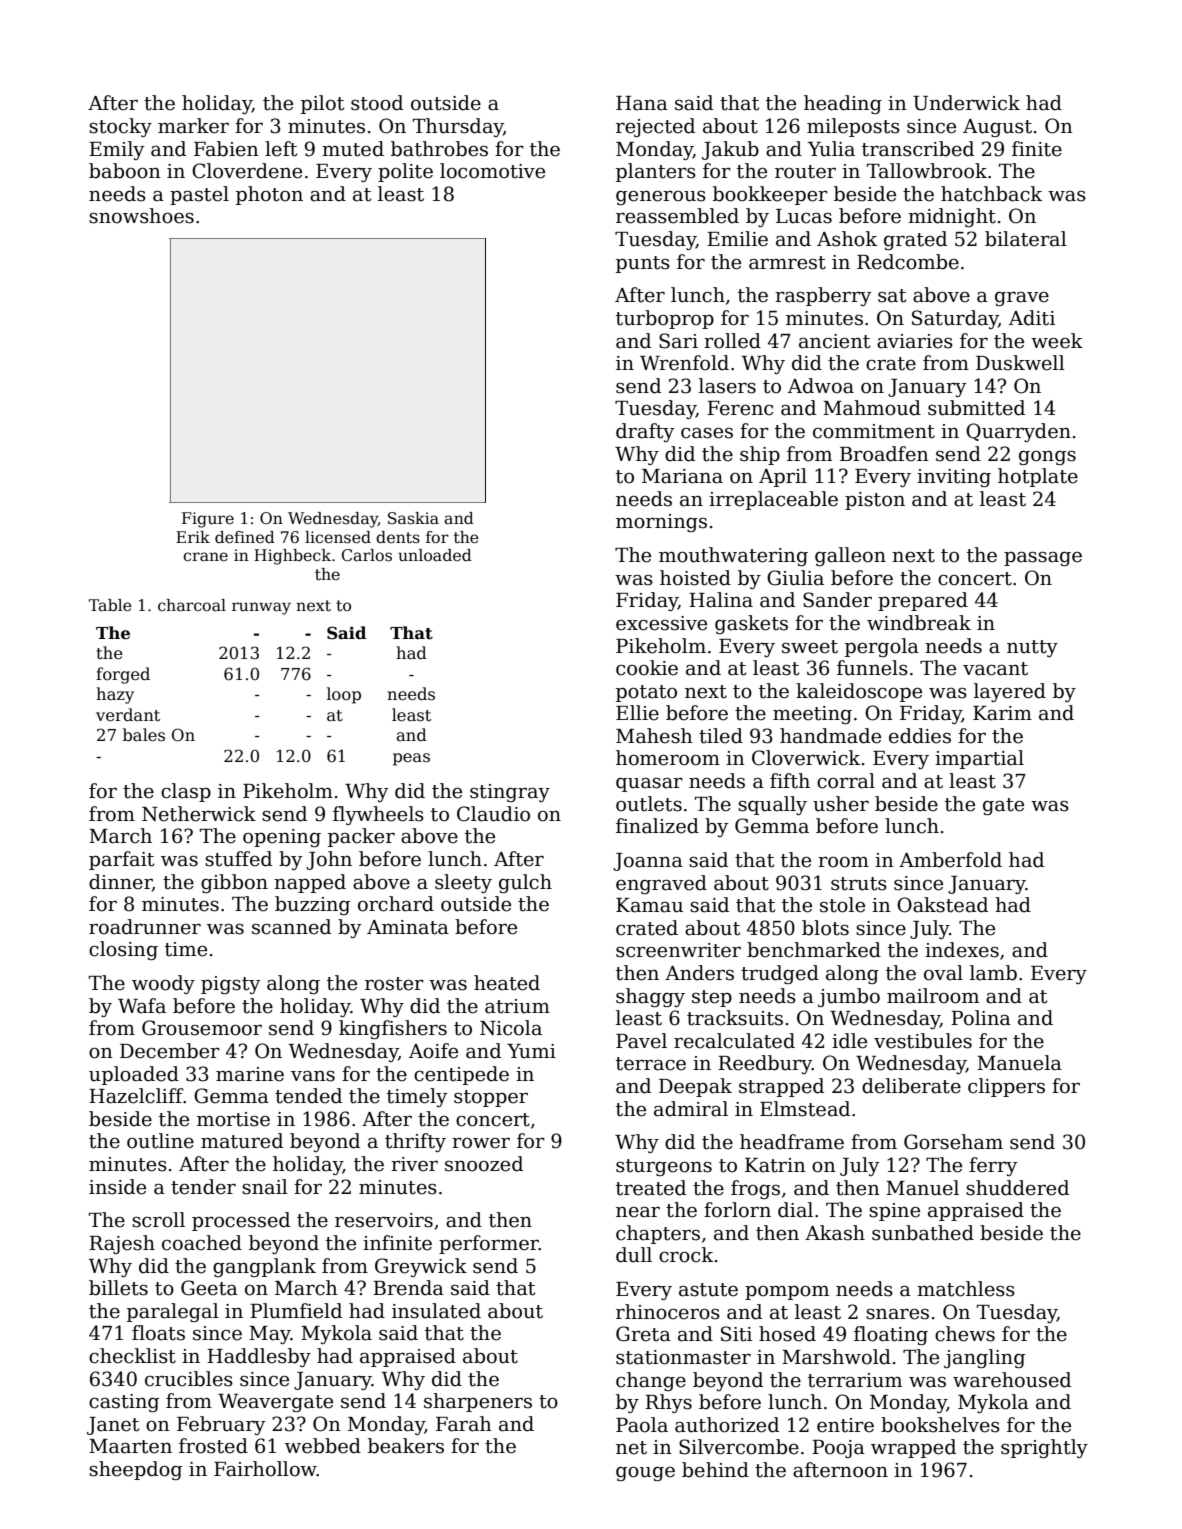  What do you see at coordinates (651, 1064) in the screenshot?
I see `terrace` at bounding box center [651, 1064].
